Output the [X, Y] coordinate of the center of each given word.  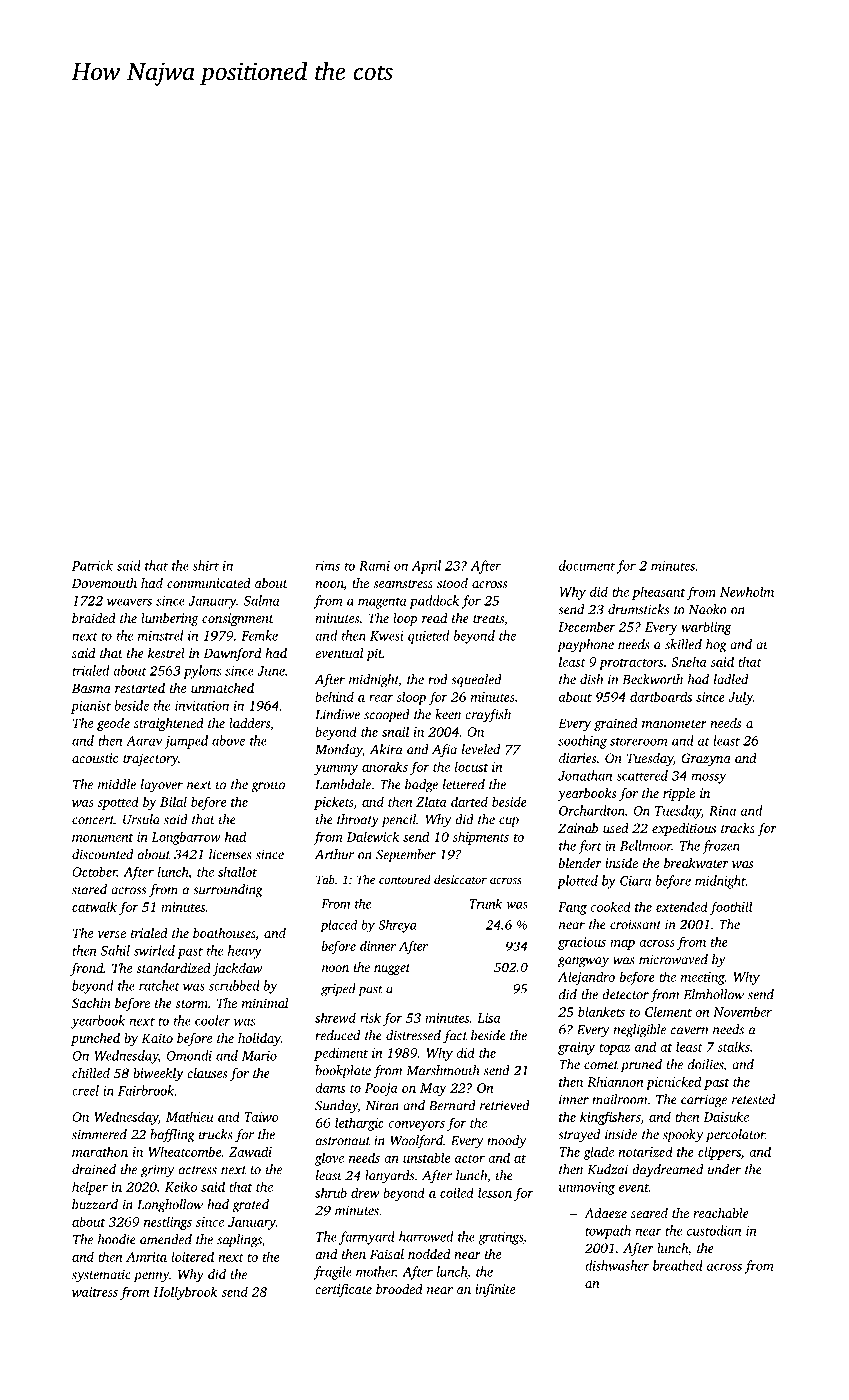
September [406, 856]
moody [506, 1142]
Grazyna [706, 759]
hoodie [117, 1239]
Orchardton [592, 810]
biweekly [158, 1074]
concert [93, 820]
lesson [495, 1192]
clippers [719, 1153]
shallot [237, 871]
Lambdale [343, 784]
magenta [382, 603]
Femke [259, 635]
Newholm [747, 591]
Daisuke [726, 1116]
